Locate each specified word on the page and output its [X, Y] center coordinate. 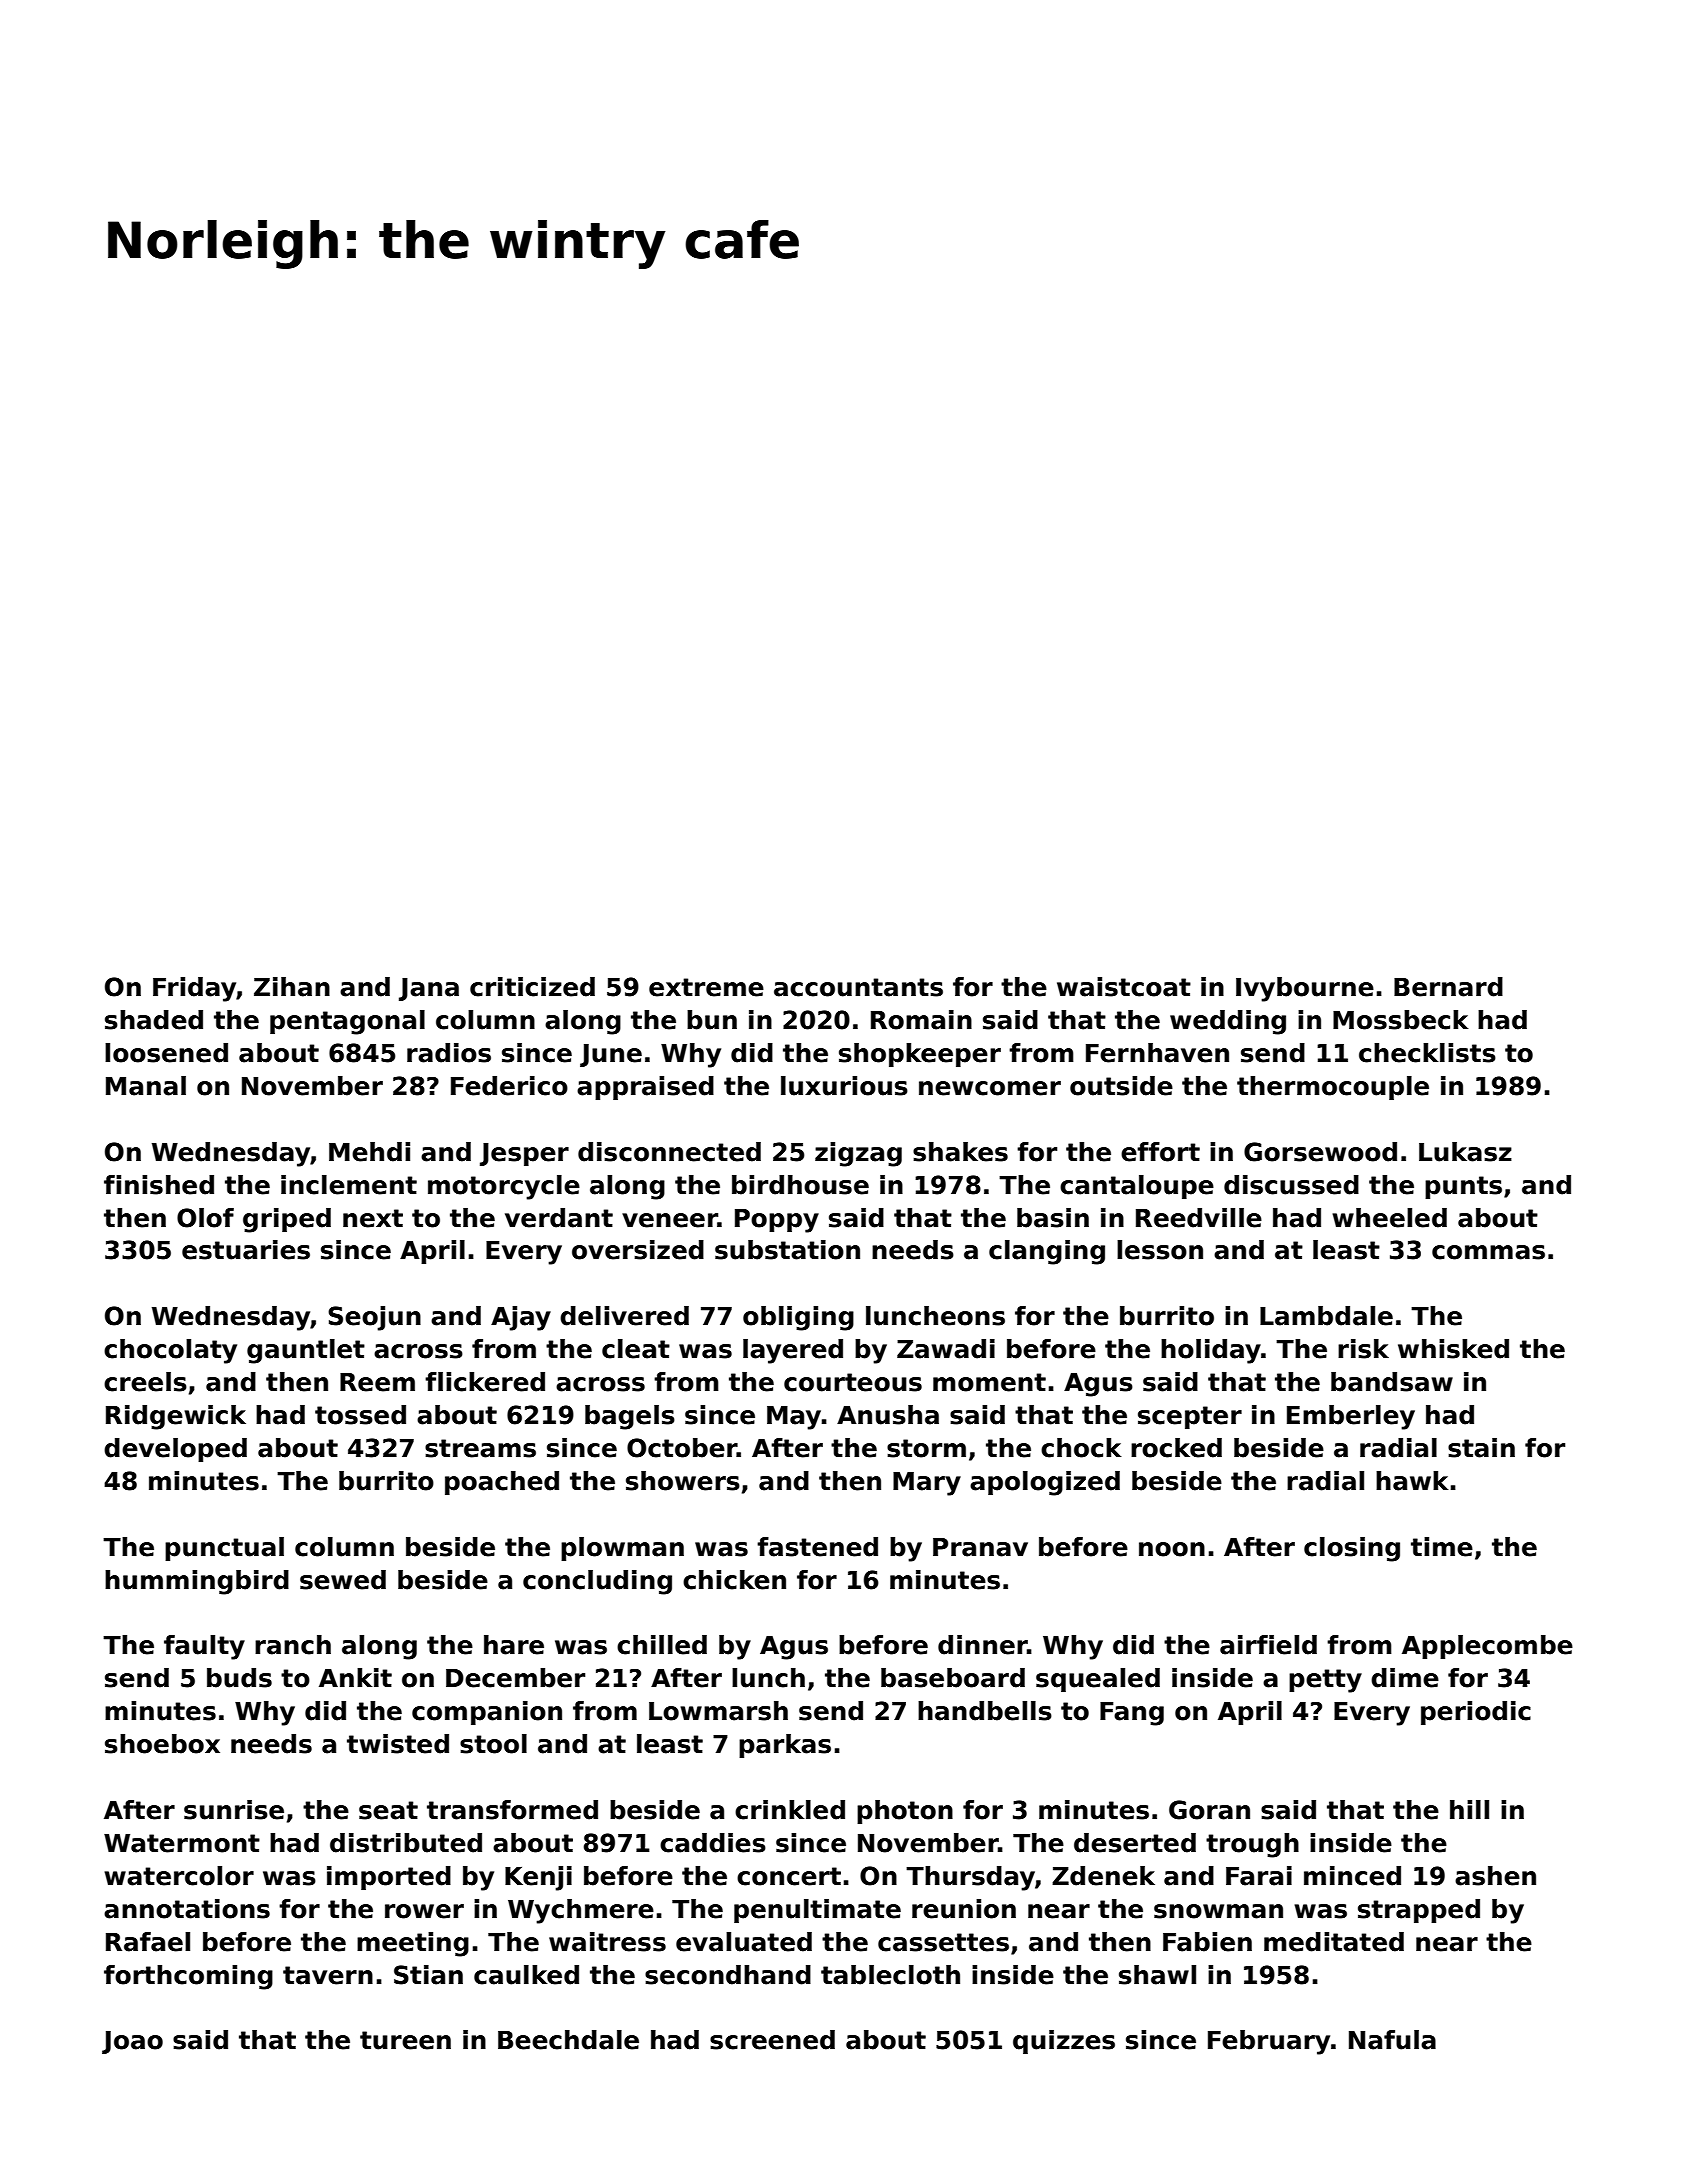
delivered [624, 1316]
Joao [132, 2042]
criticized [532, 987]
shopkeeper [920, 1055]
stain [1481, 1448]
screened [772, 2040]
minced [1352, 1876]
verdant [559, 1218]
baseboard [953, 1678]
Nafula [1392, 2040]
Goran [1209, 1810]
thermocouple [1333, 1088]
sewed [343, 1580]
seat [388, 1810]
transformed [512, 1810]
